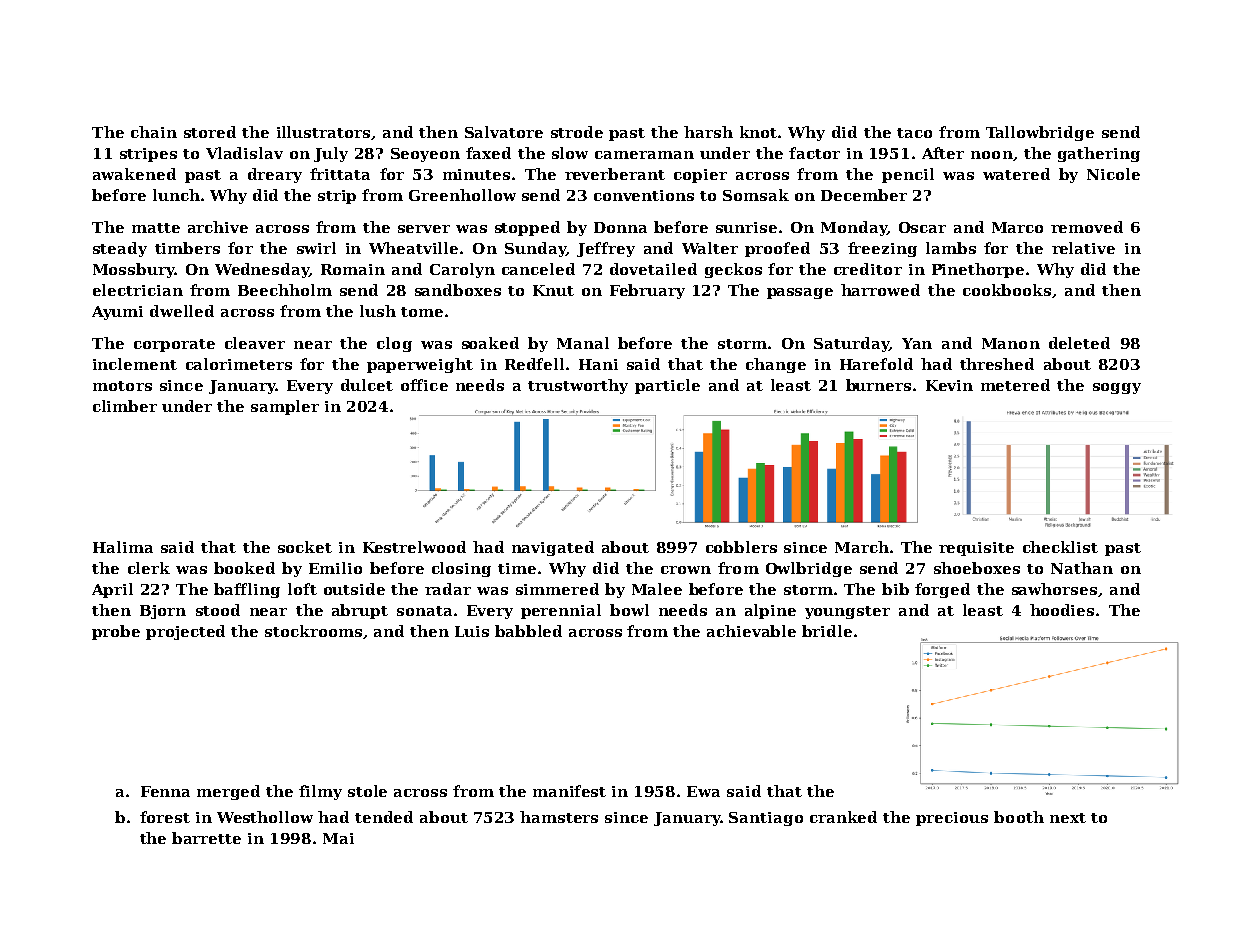  What do you see at coordinates (976, 549) in the screenshot?
I see `requisite` at bounding box center [976, 549].
